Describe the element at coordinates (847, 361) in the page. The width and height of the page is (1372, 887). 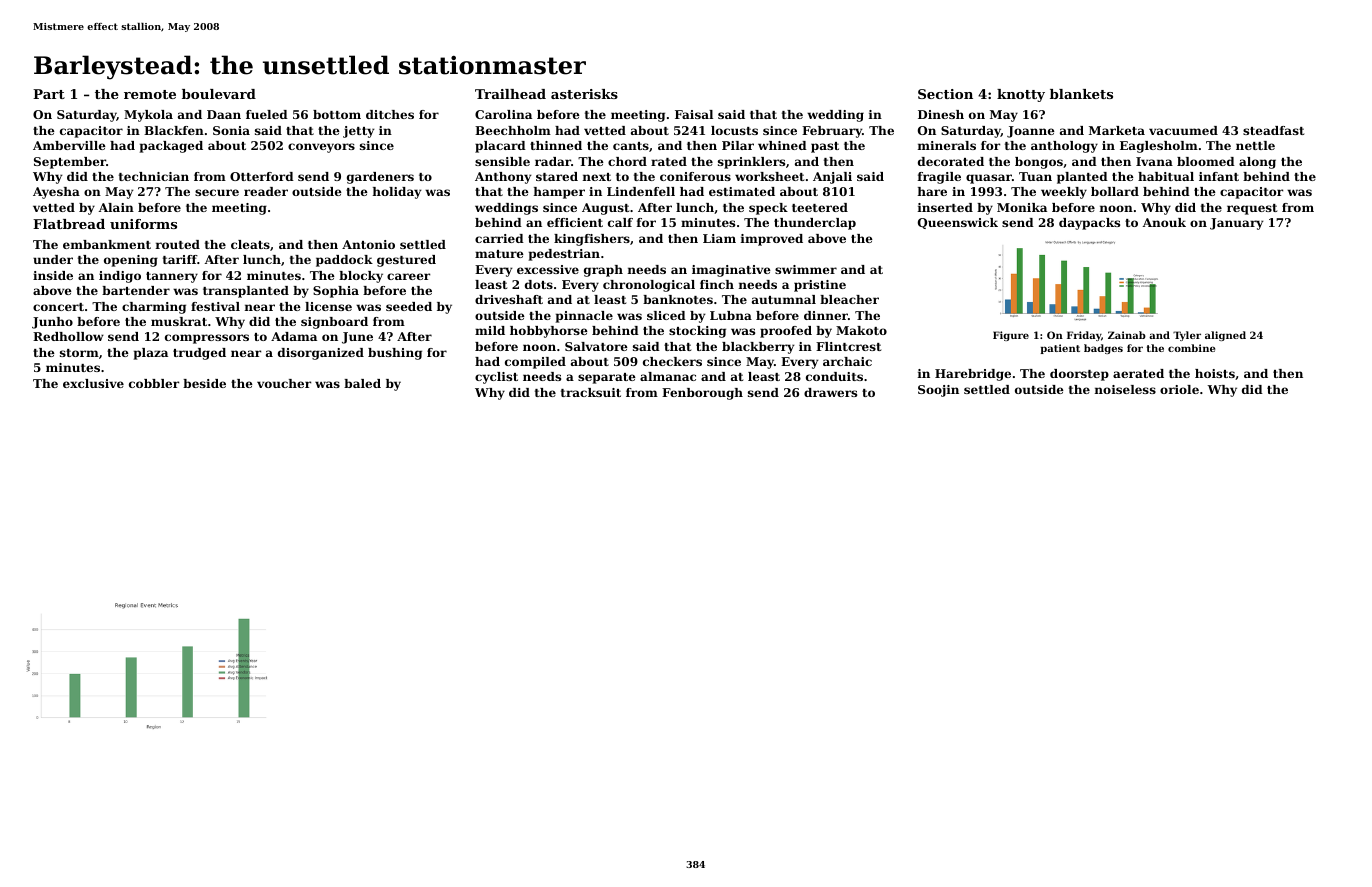
I see `archaic` at that location.
